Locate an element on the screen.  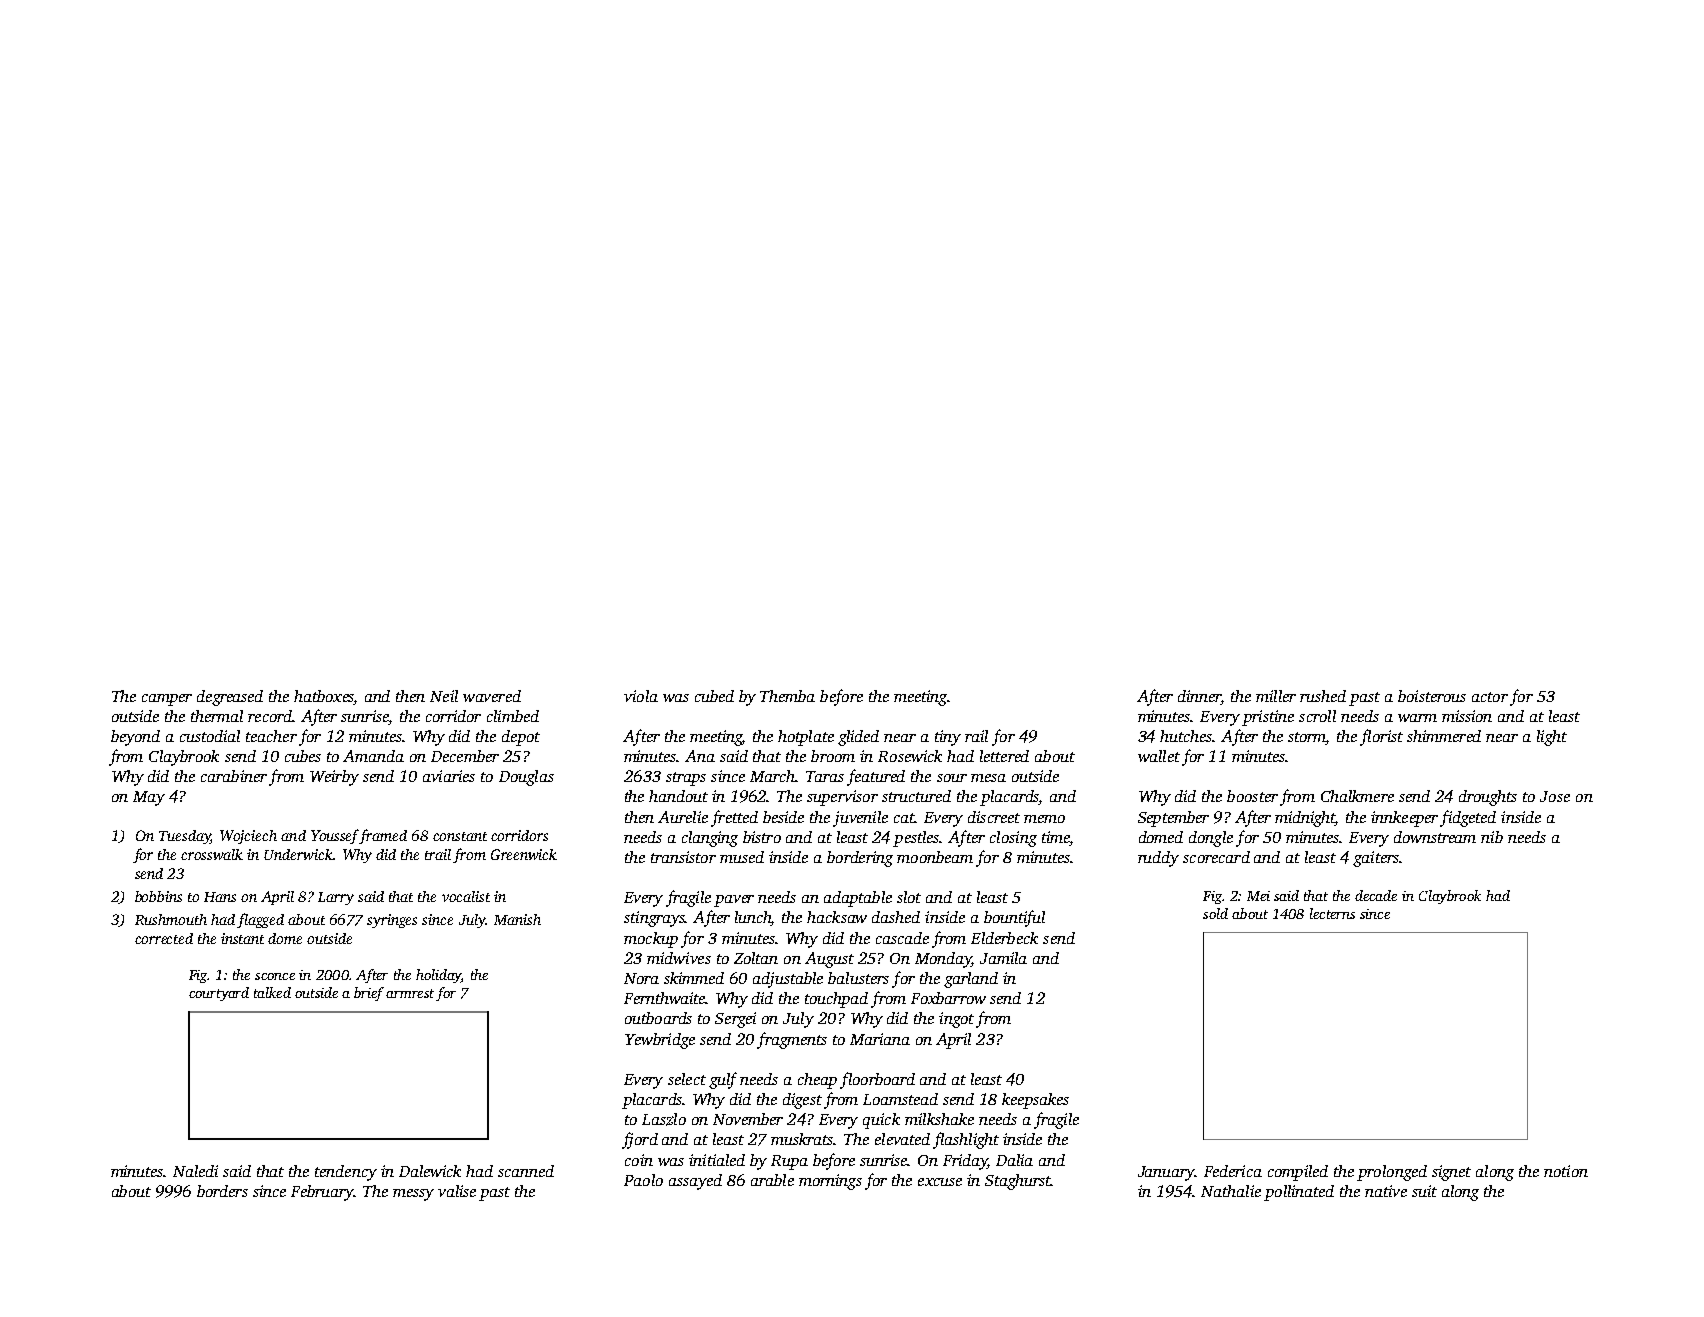
sconce is located at coordinates (275, 976).
